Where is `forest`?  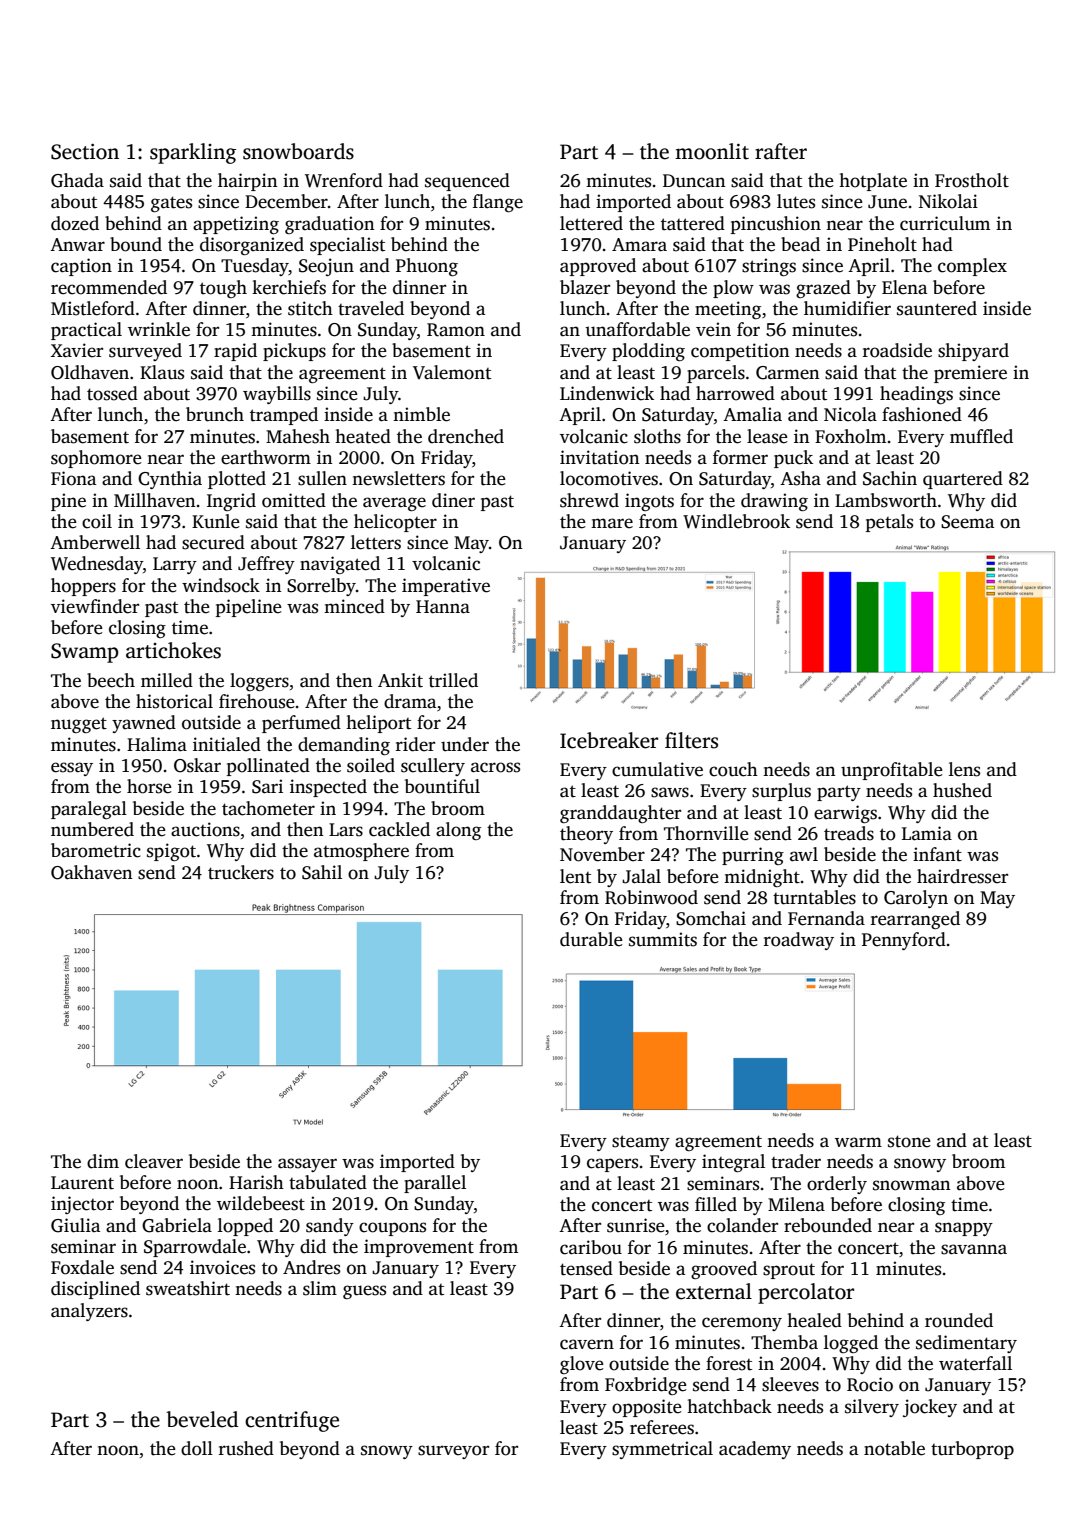
forest is located at coordinates (729, 1363).
